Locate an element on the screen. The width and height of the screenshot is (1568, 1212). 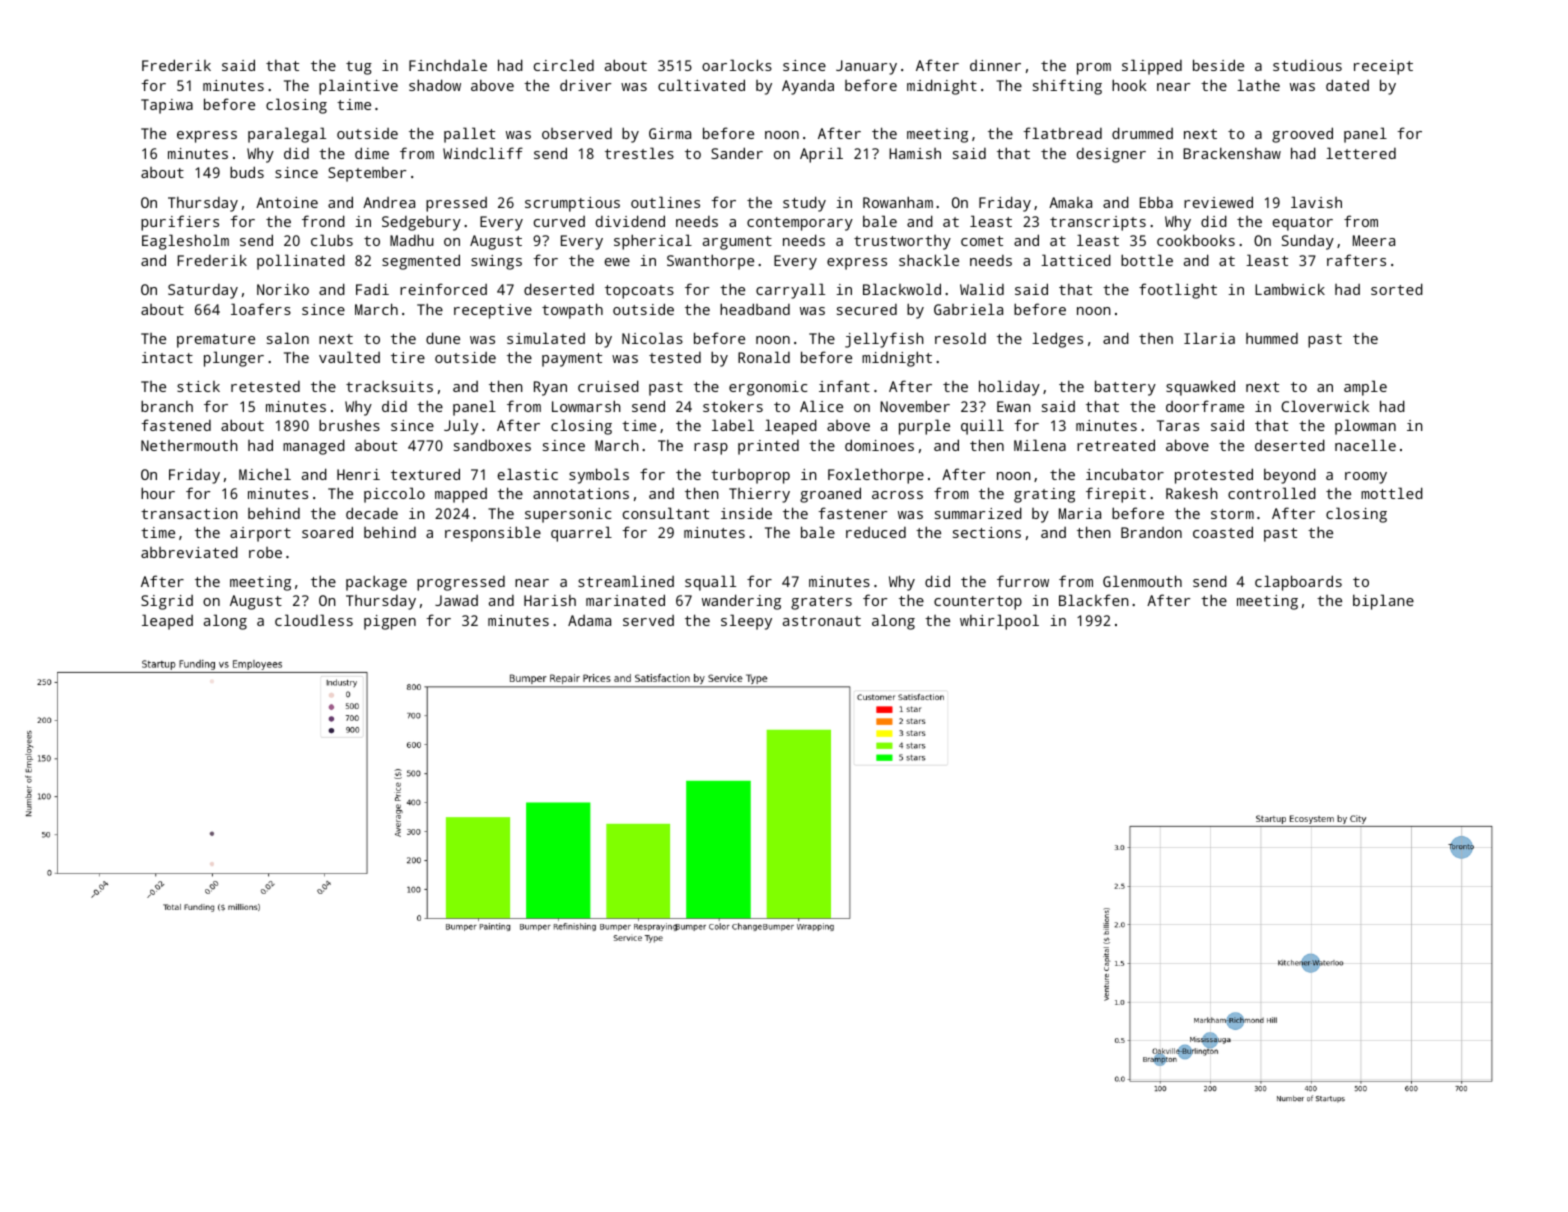
whirlpool is located at coordinates (999, 622).
